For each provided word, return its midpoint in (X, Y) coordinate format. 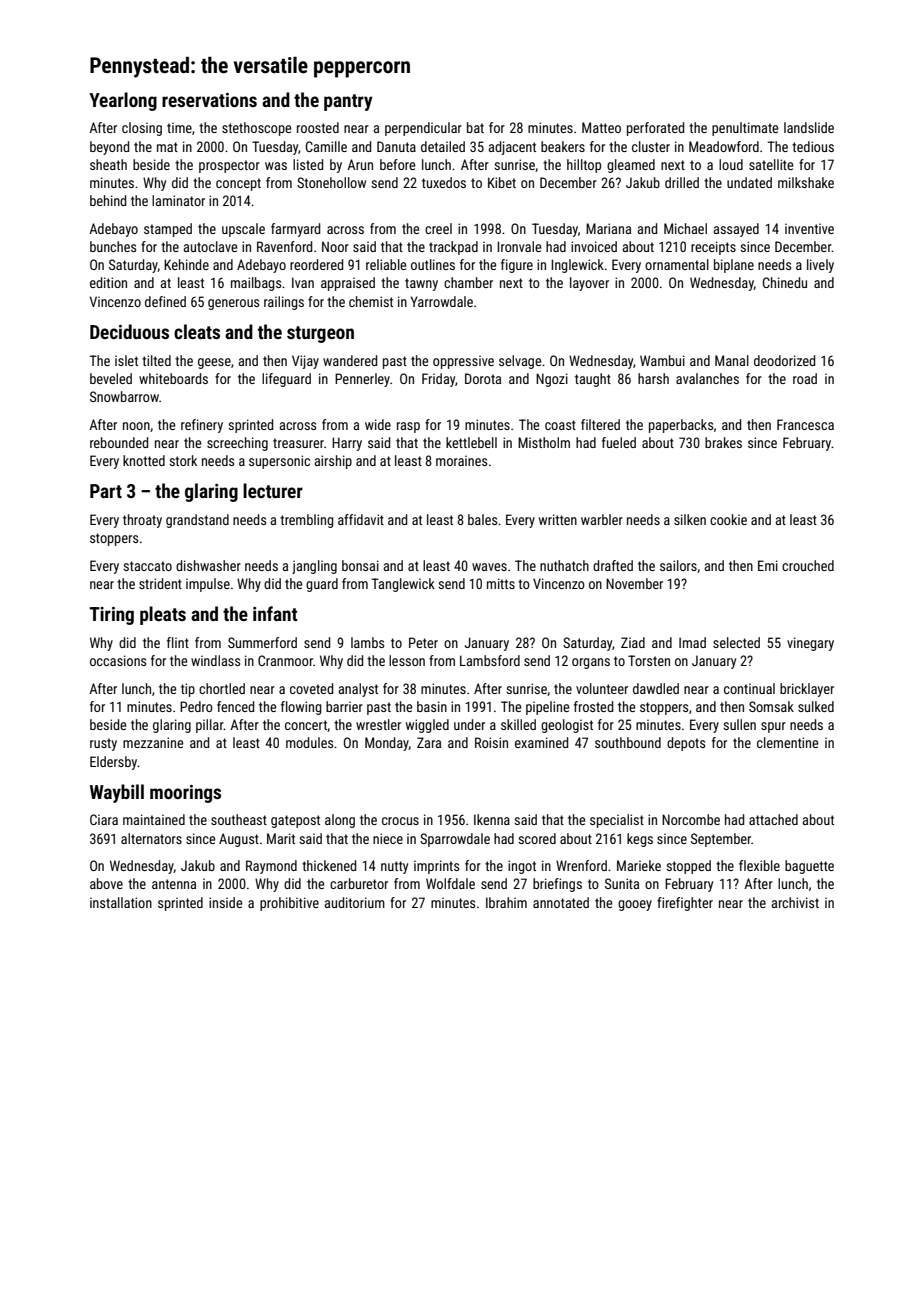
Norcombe (691, 819)
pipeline (547, 708)
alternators (151, 838)
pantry (348, 102)
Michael (685, 228)
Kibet (502, 182)
